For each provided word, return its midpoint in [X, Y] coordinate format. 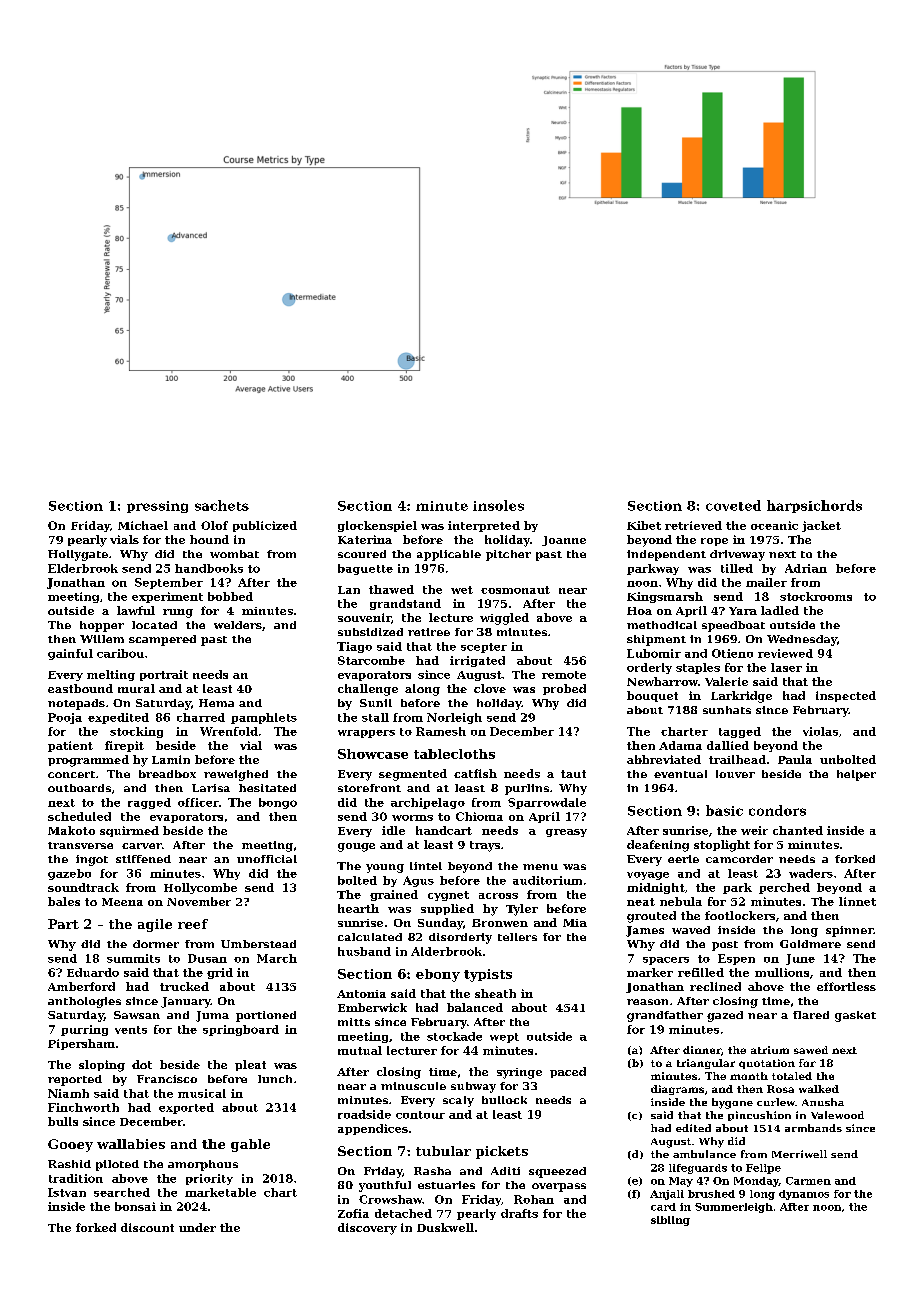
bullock [504, 1100]
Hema [216, 703]
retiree [429, 632]
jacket [821, 526]
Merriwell [799, 1154]
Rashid [69, 1164]
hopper [102, 626]
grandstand [405, 604]
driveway [737, 555]
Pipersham [81, 1044]
